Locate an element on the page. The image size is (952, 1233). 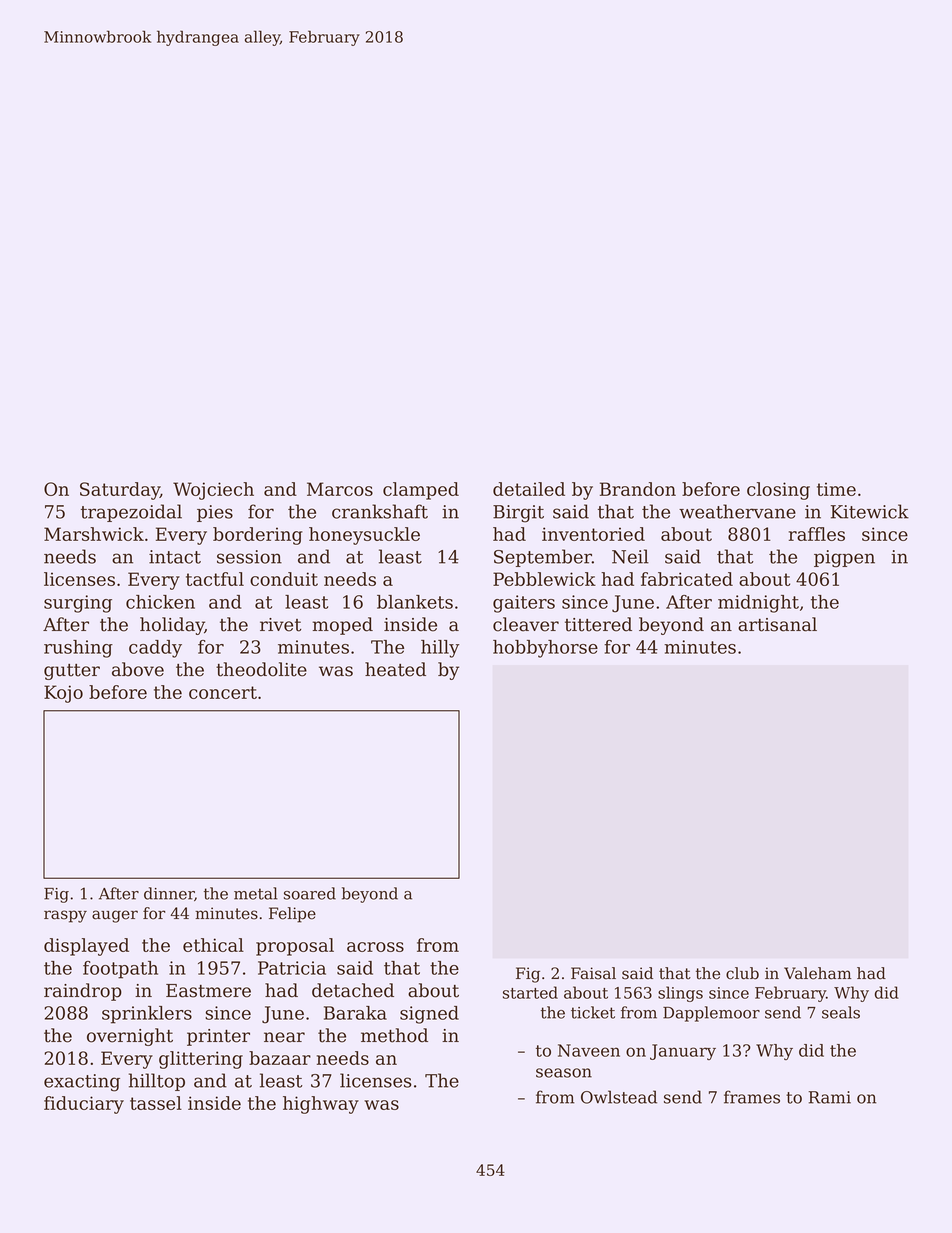
Wojciech is located at coordinates (213, 491).
